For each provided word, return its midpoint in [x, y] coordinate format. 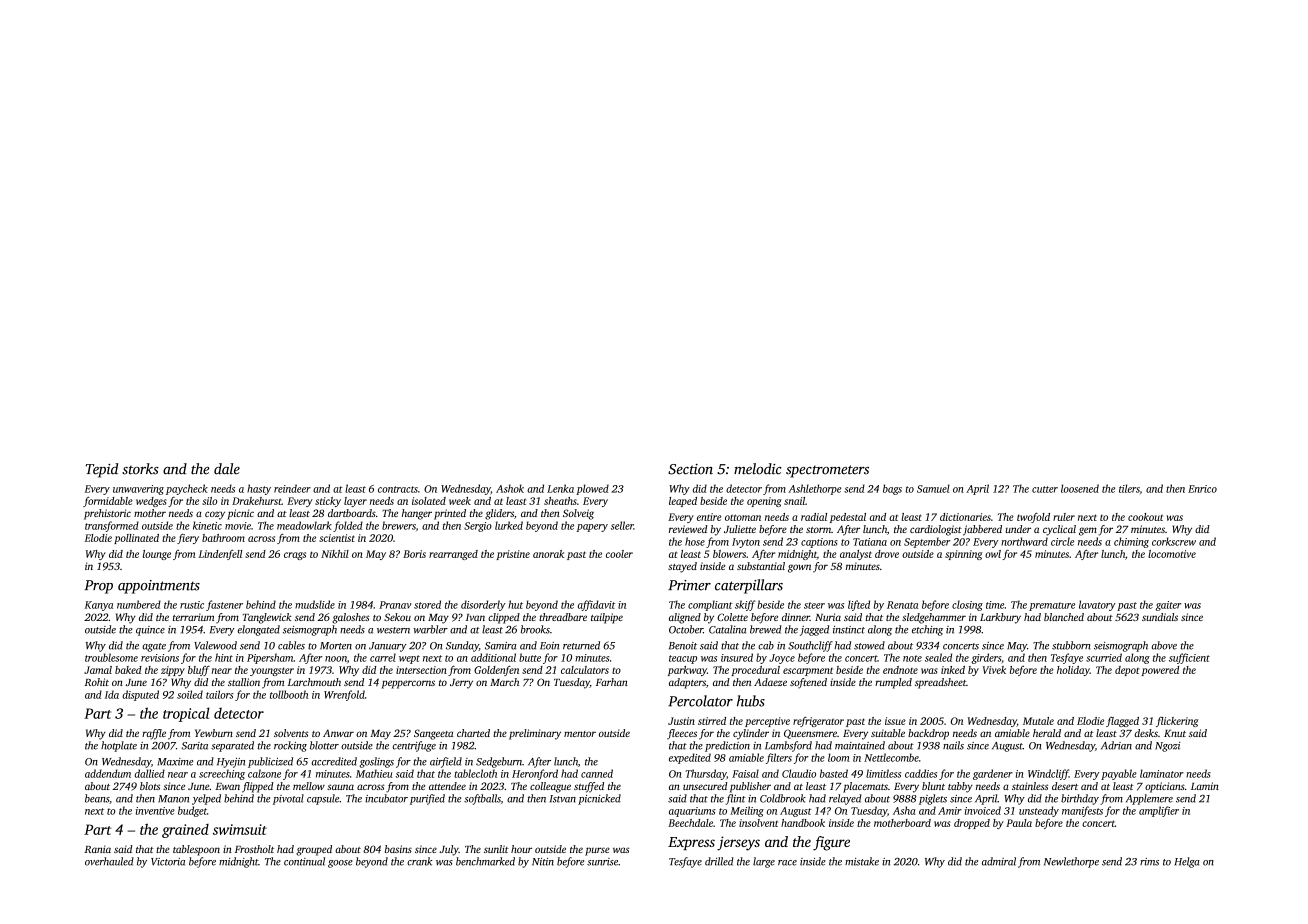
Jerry [461, 684]
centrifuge [414, 746]
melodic [758, 469]
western [393, 630]
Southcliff [810, 646]
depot [1127, 671]
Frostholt [254, 849]
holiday [1073, 671]
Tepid [102, 470]
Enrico [1202, 489]
